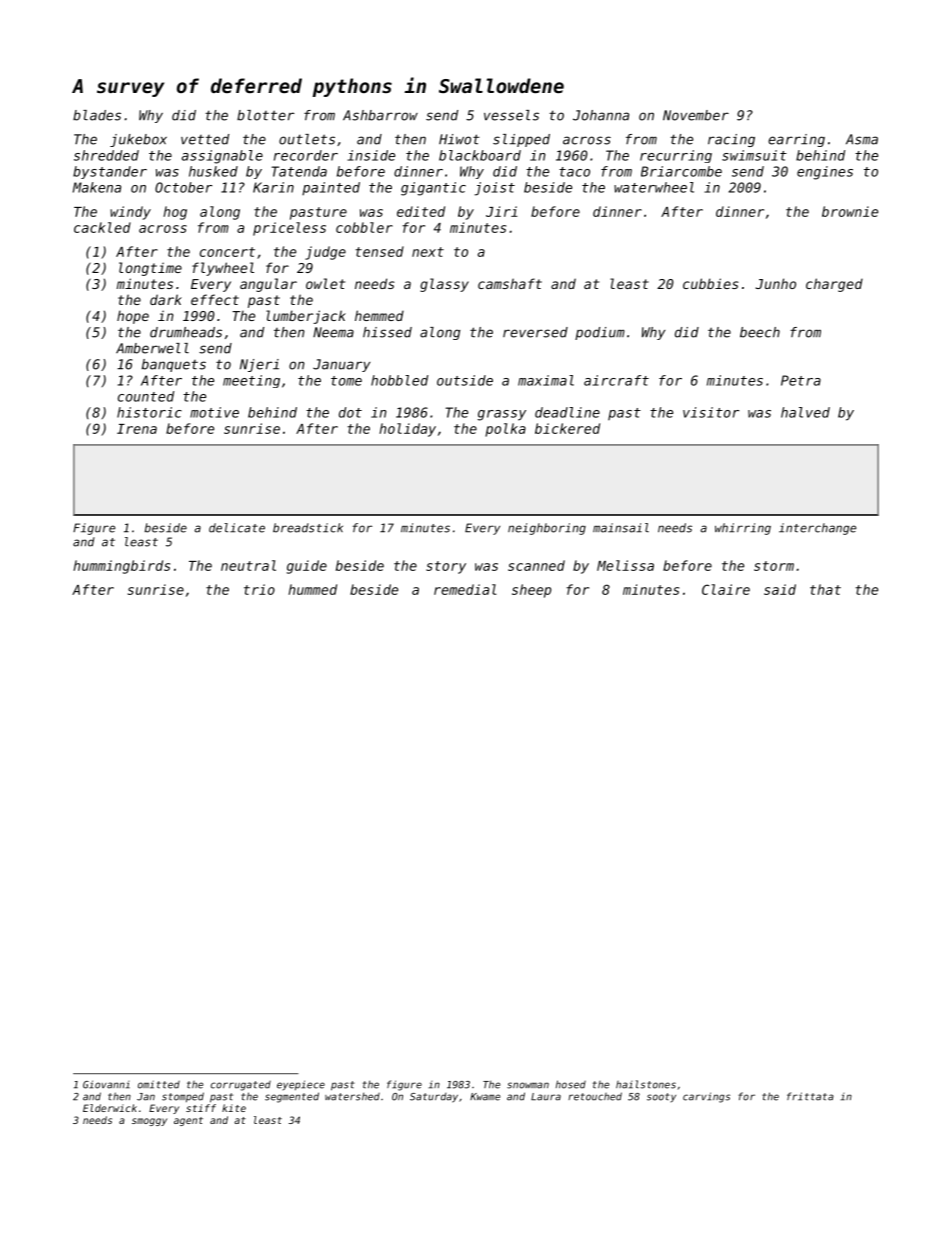 This document has width=952, height=1233. What do you see at coordinates (259, 589) in the document?
I see `trio` at bounding box center [259, 589].
